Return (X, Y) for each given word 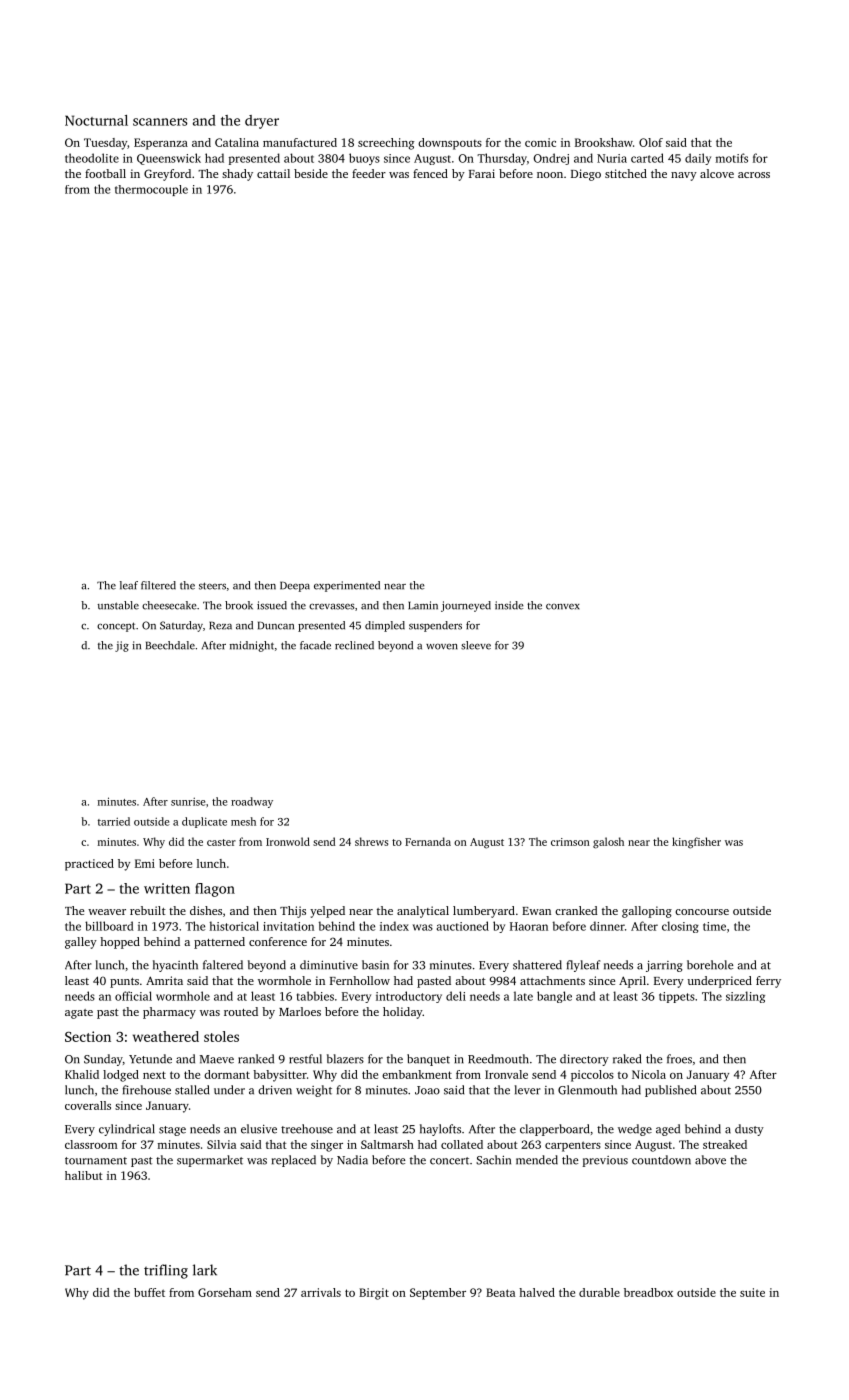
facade (315, 645)
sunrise (188, 801)
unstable (118, 605)
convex (562, 607)
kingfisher (696, 843)
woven (442, 647)
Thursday (502, 159)
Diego (586, 175)
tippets (677, 997)
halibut (84, 1175)
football (105, 173)
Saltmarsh (387, 1144)
